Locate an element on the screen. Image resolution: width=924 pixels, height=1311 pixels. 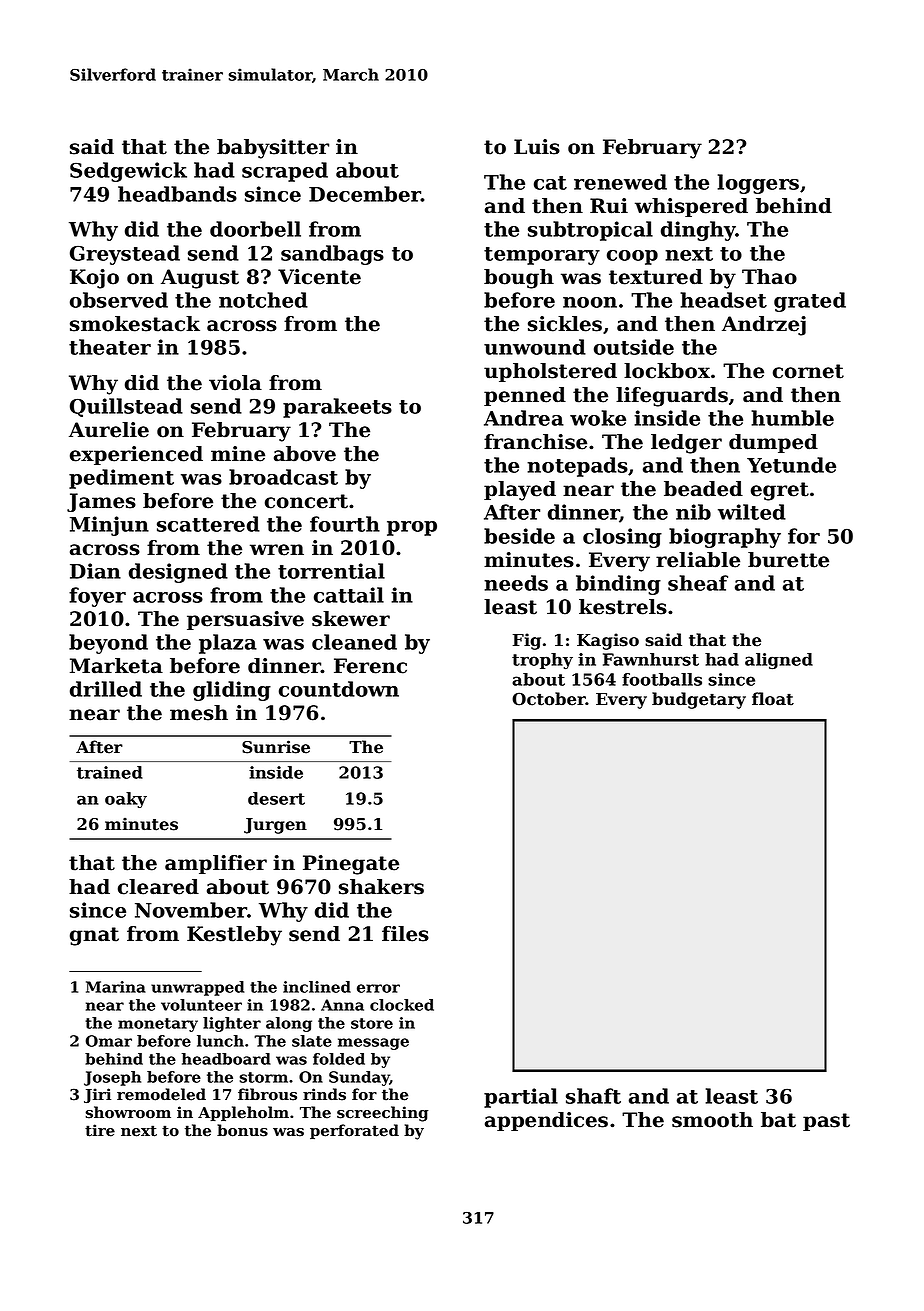
tire is located at coordinates (100, 1130).
